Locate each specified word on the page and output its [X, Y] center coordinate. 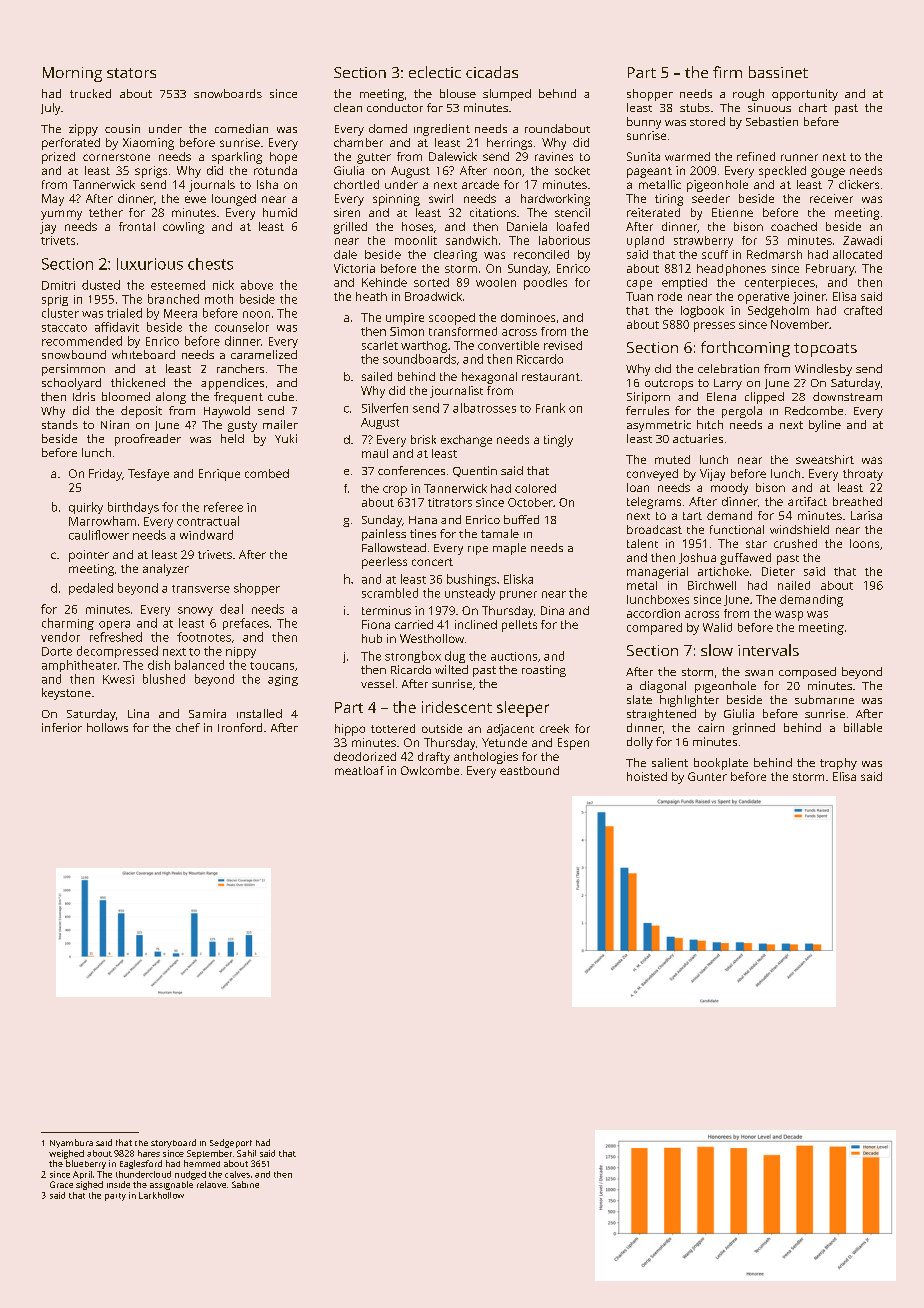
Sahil [246, 1153]
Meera [180, 313]
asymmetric [659, 426]
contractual [208, 521]
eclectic [435, 72]
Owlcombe [430, 770]
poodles [545, 284]
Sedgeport [231, 1143]
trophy [838, 764]
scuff [715, 254]
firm [727, 72]
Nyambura [71, 1143]
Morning [72, 74]
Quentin [475, 471]
